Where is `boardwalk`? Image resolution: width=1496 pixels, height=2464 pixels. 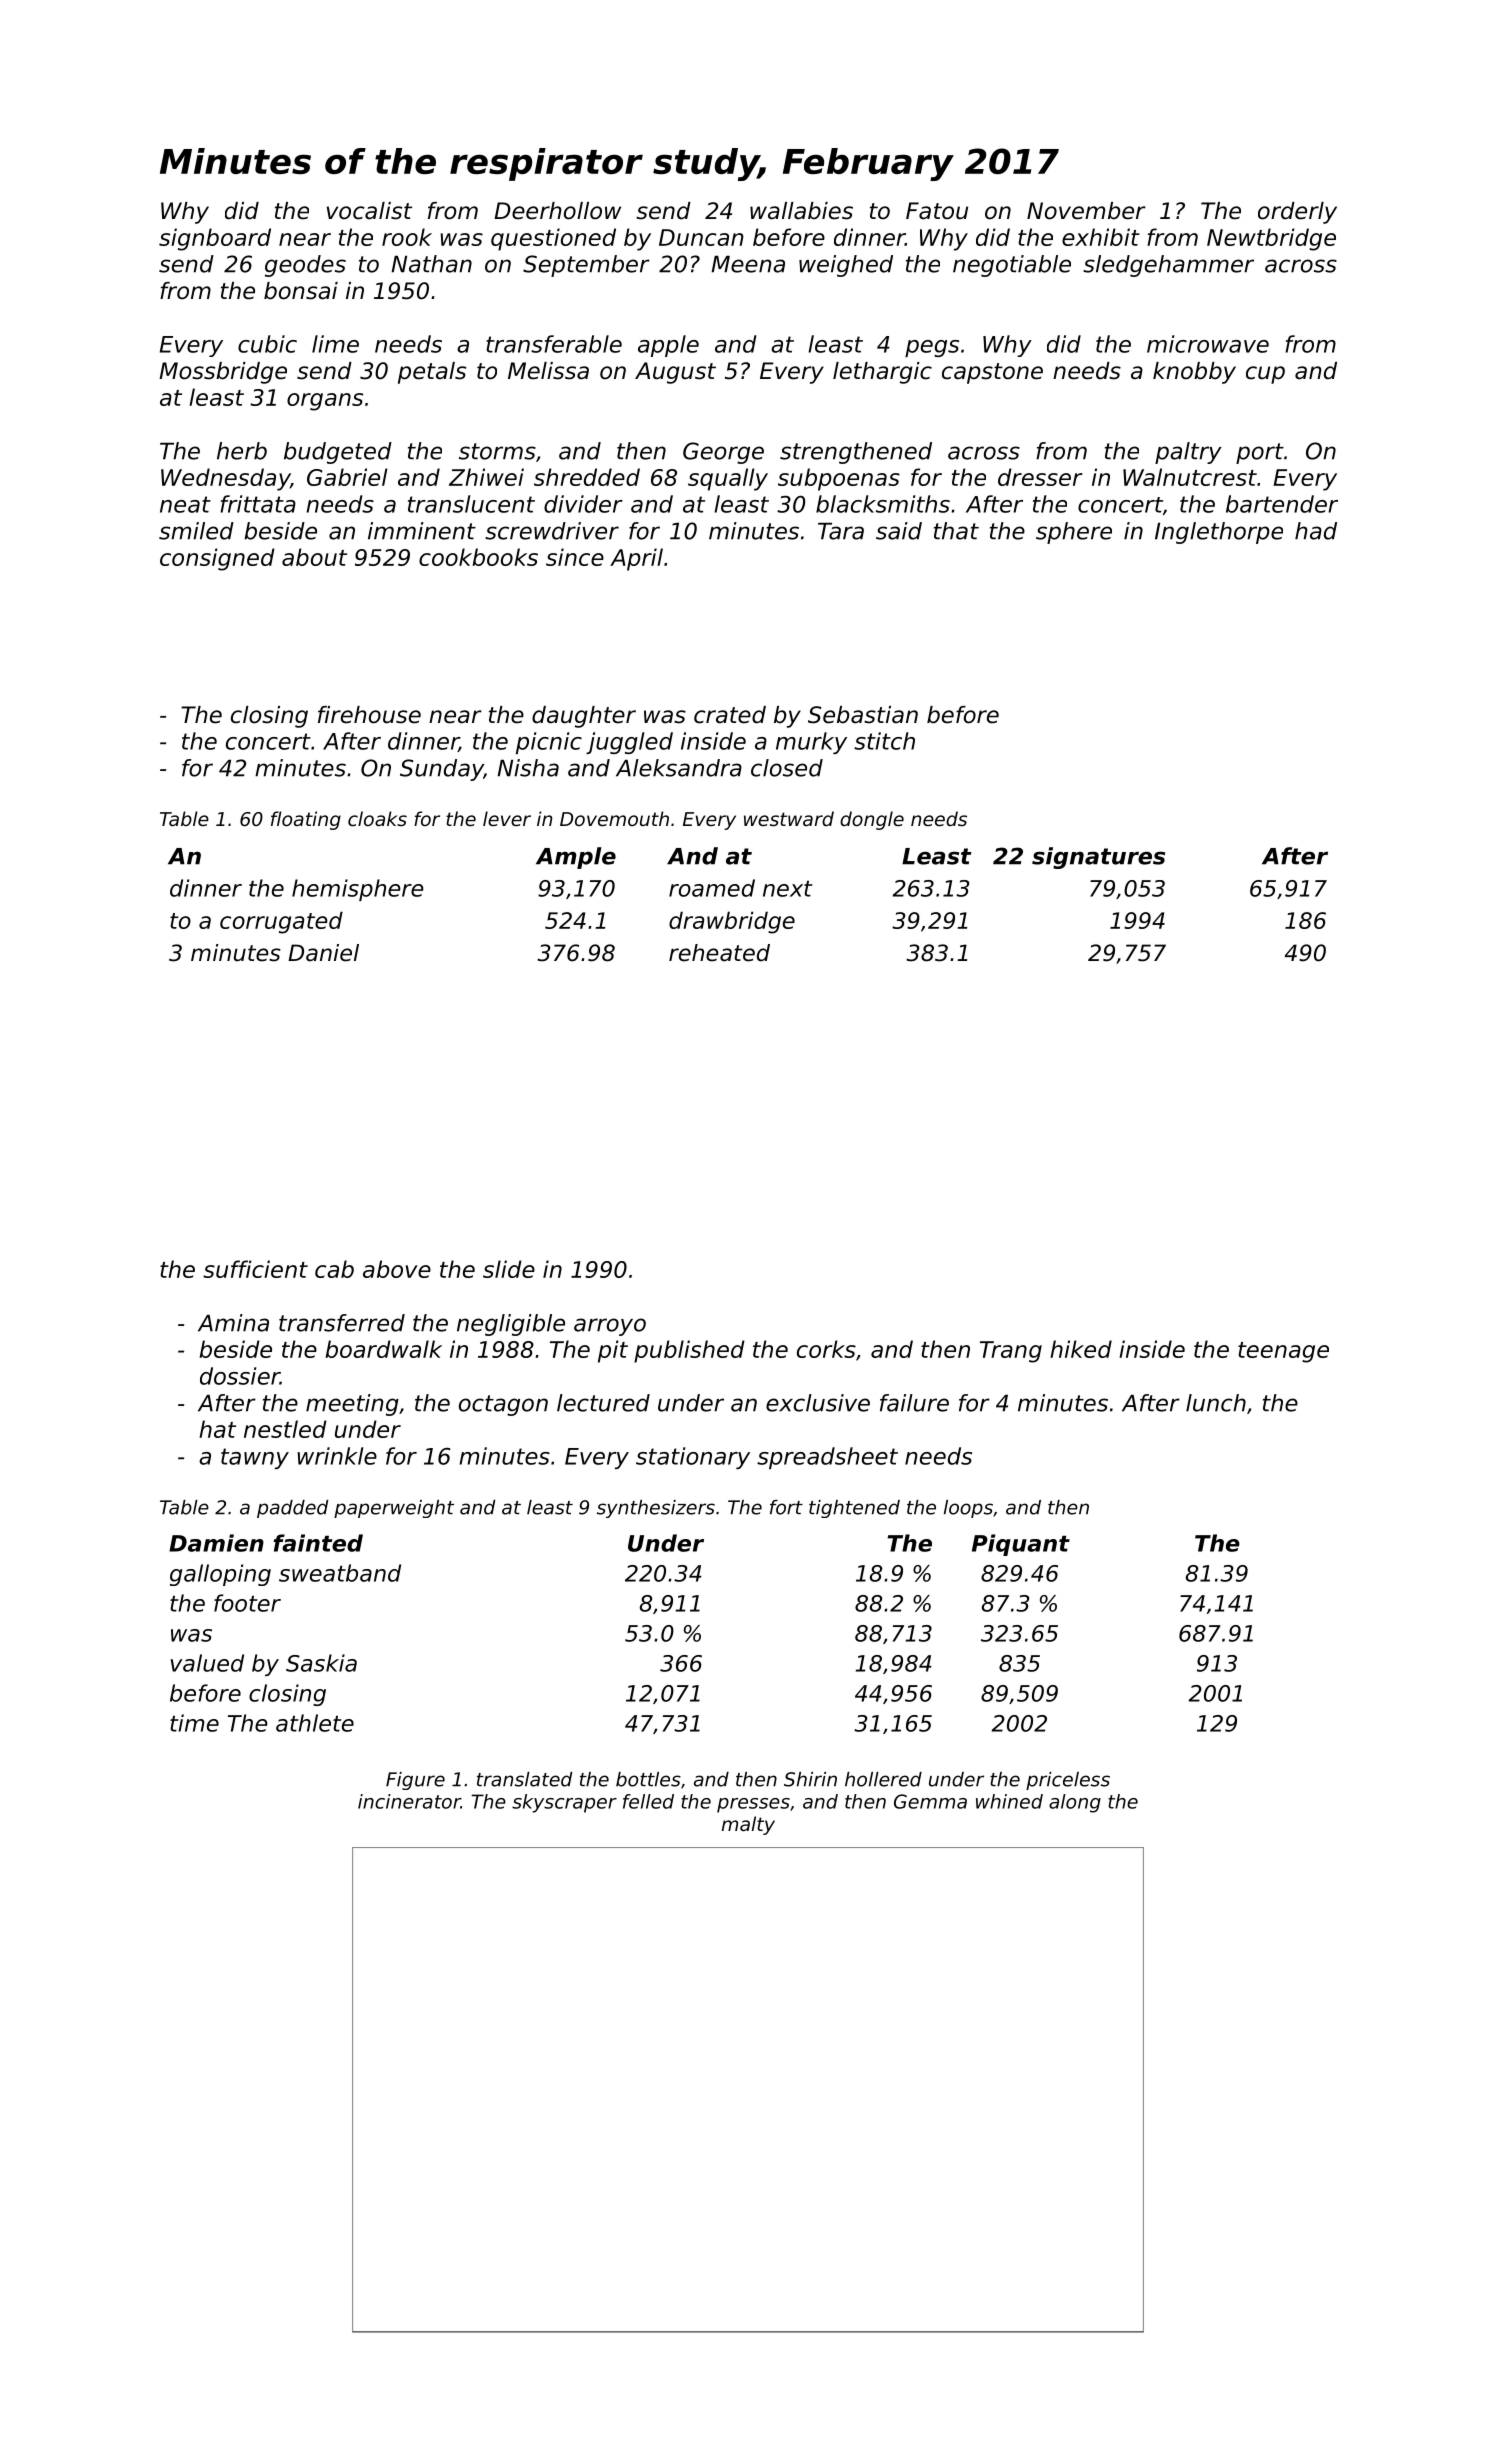
boardwalk is located at coordinates (383, 1349).
